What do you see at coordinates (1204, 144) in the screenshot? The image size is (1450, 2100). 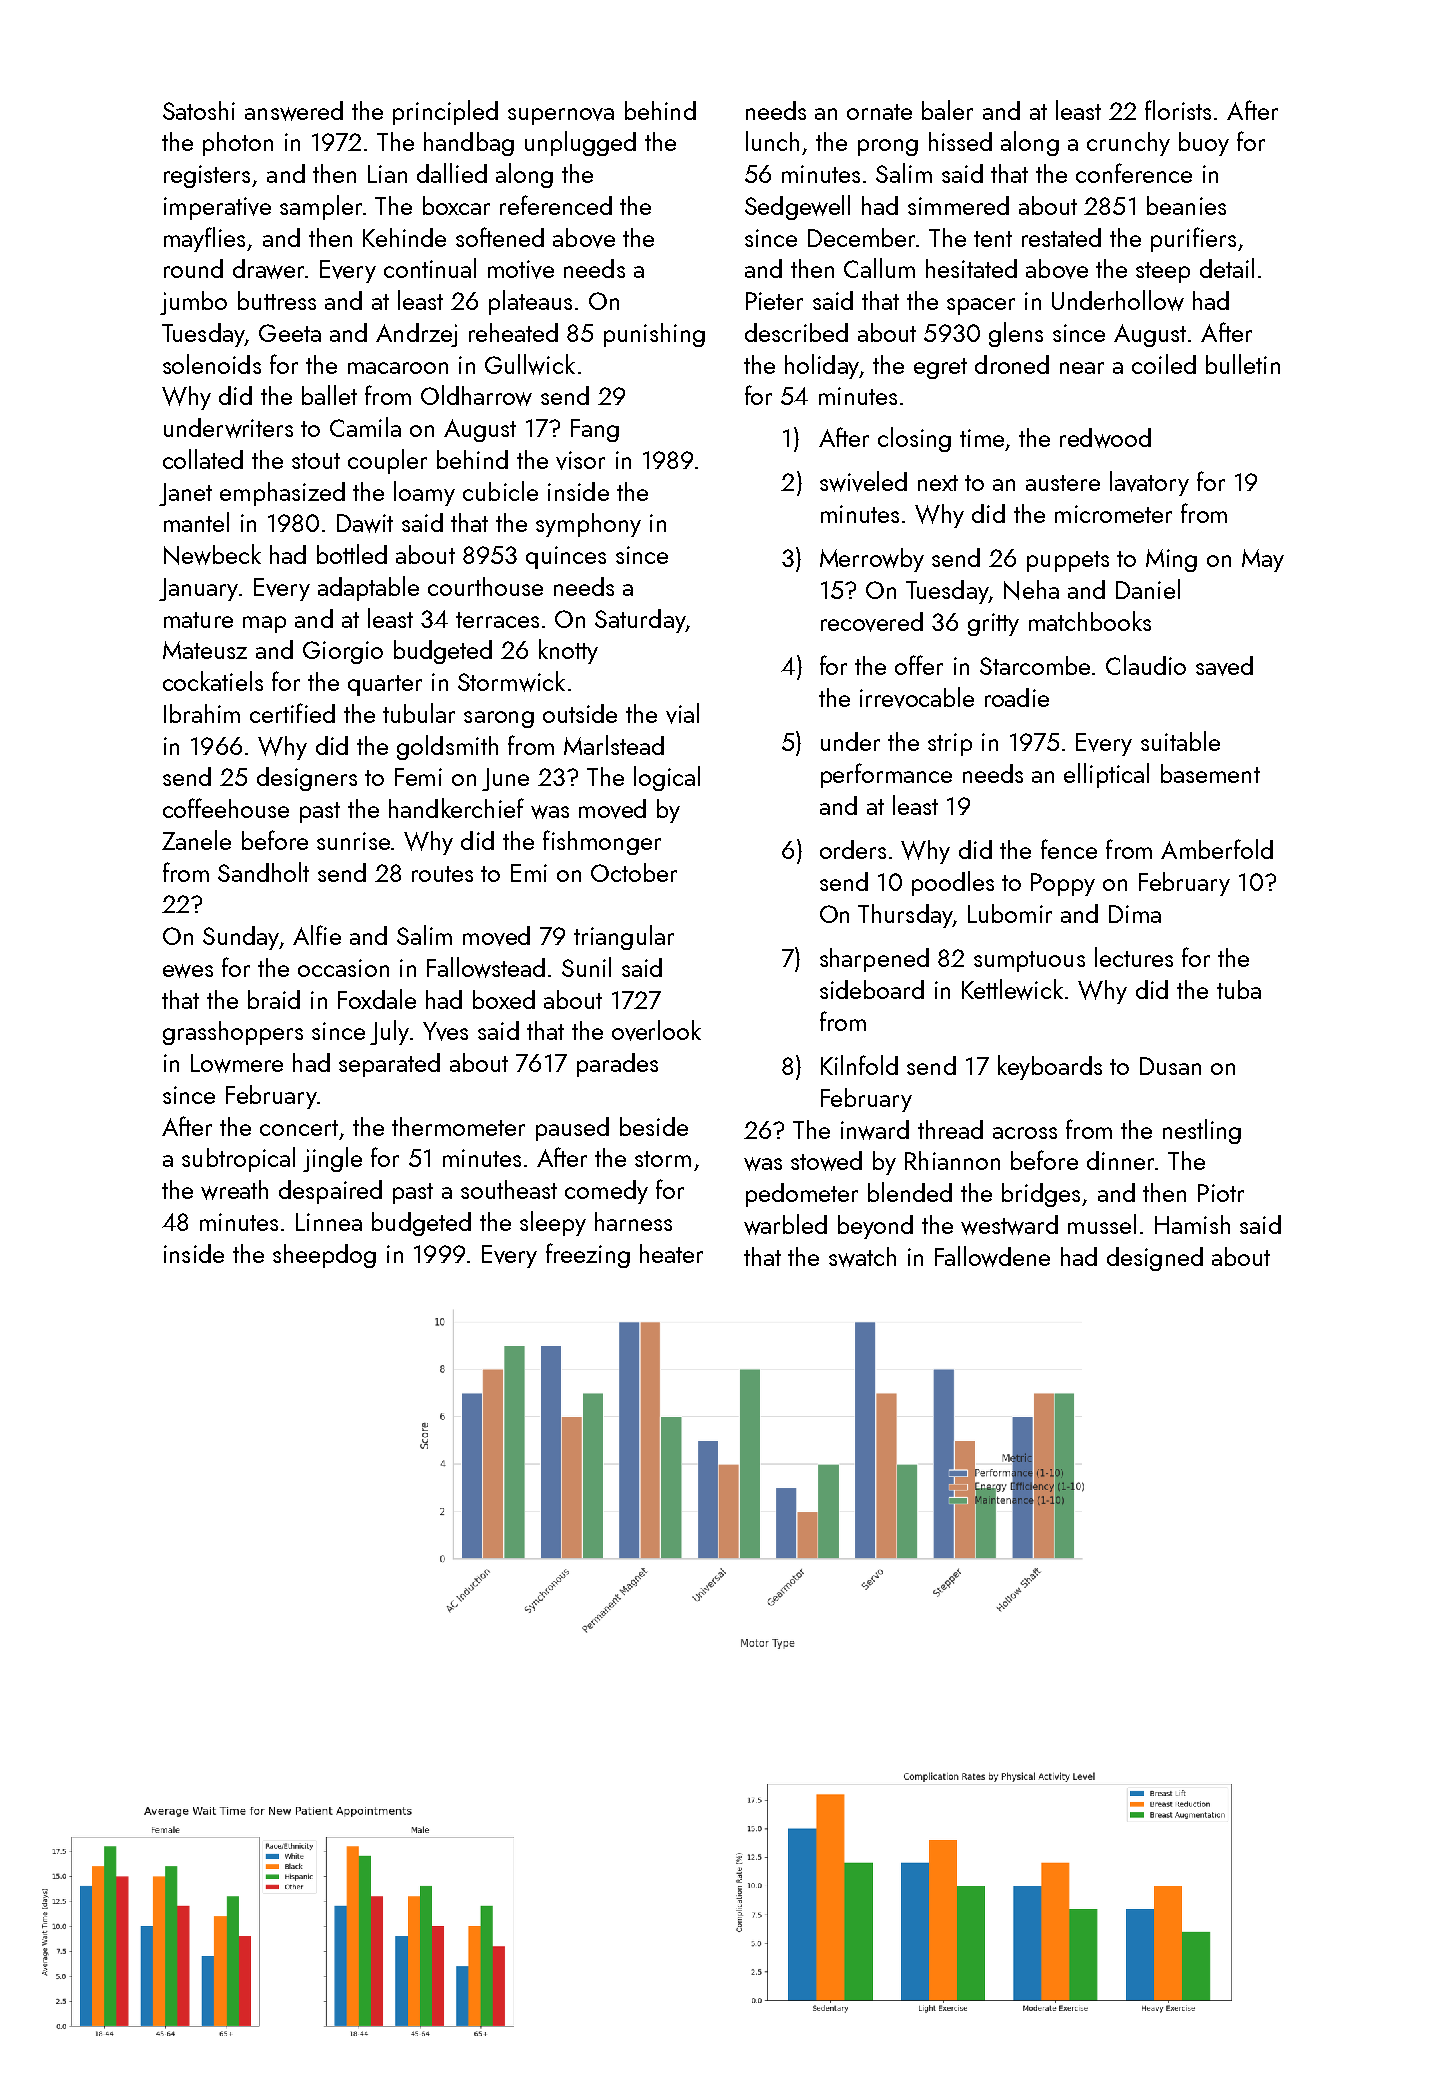 I see `buoy` at bounding box center [1204, 144].
